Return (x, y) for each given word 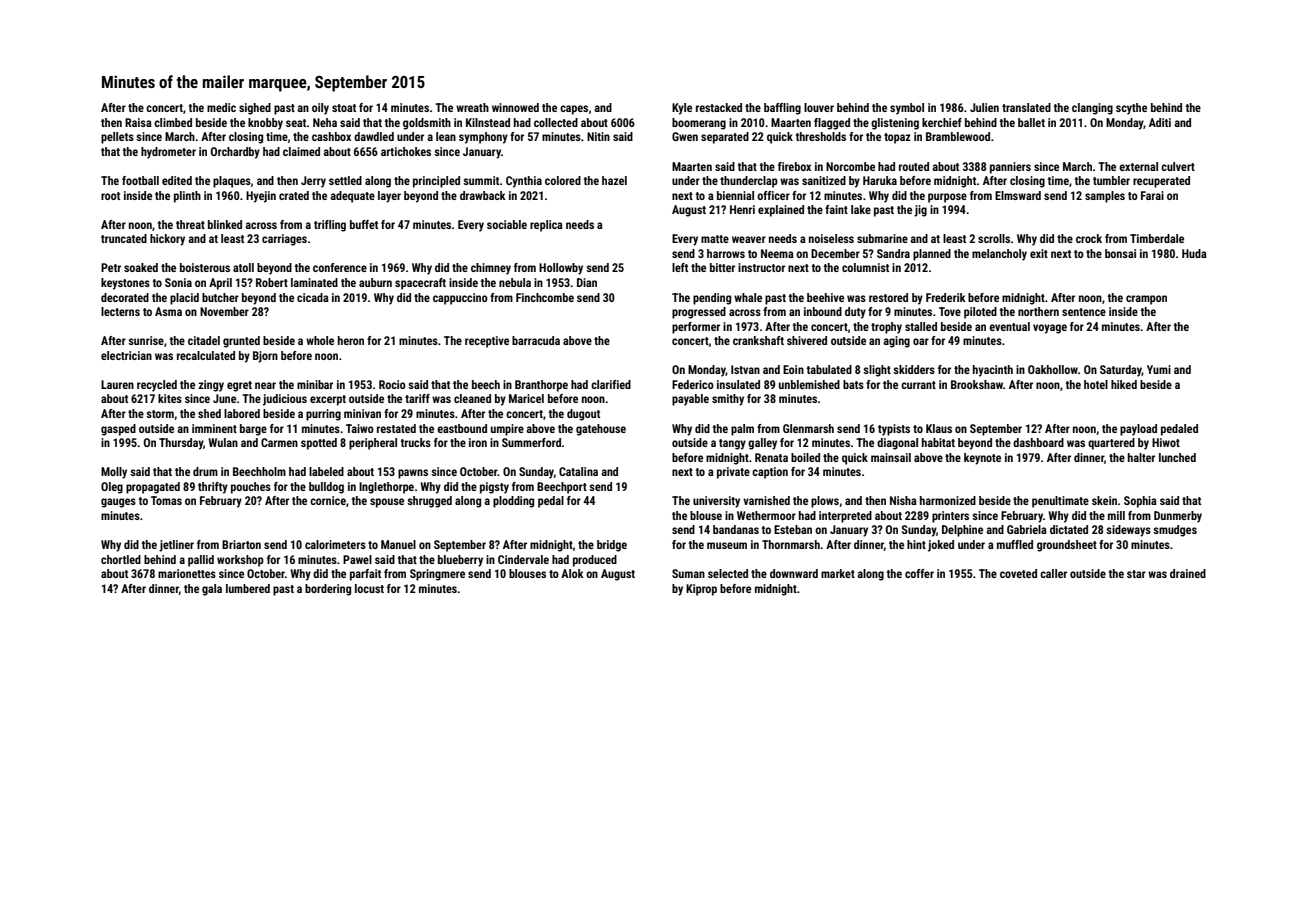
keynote (982, 459)
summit (481, 180)
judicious (285, 400)
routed (914, 166)
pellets (117, 138)
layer (389, 197)
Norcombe (850, 166)
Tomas (166, 500)
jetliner (176, 546)
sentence (1084, 312)
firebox (794, 166)
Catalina (578, 471)
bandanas (736, 529)
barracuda (536, 340)
